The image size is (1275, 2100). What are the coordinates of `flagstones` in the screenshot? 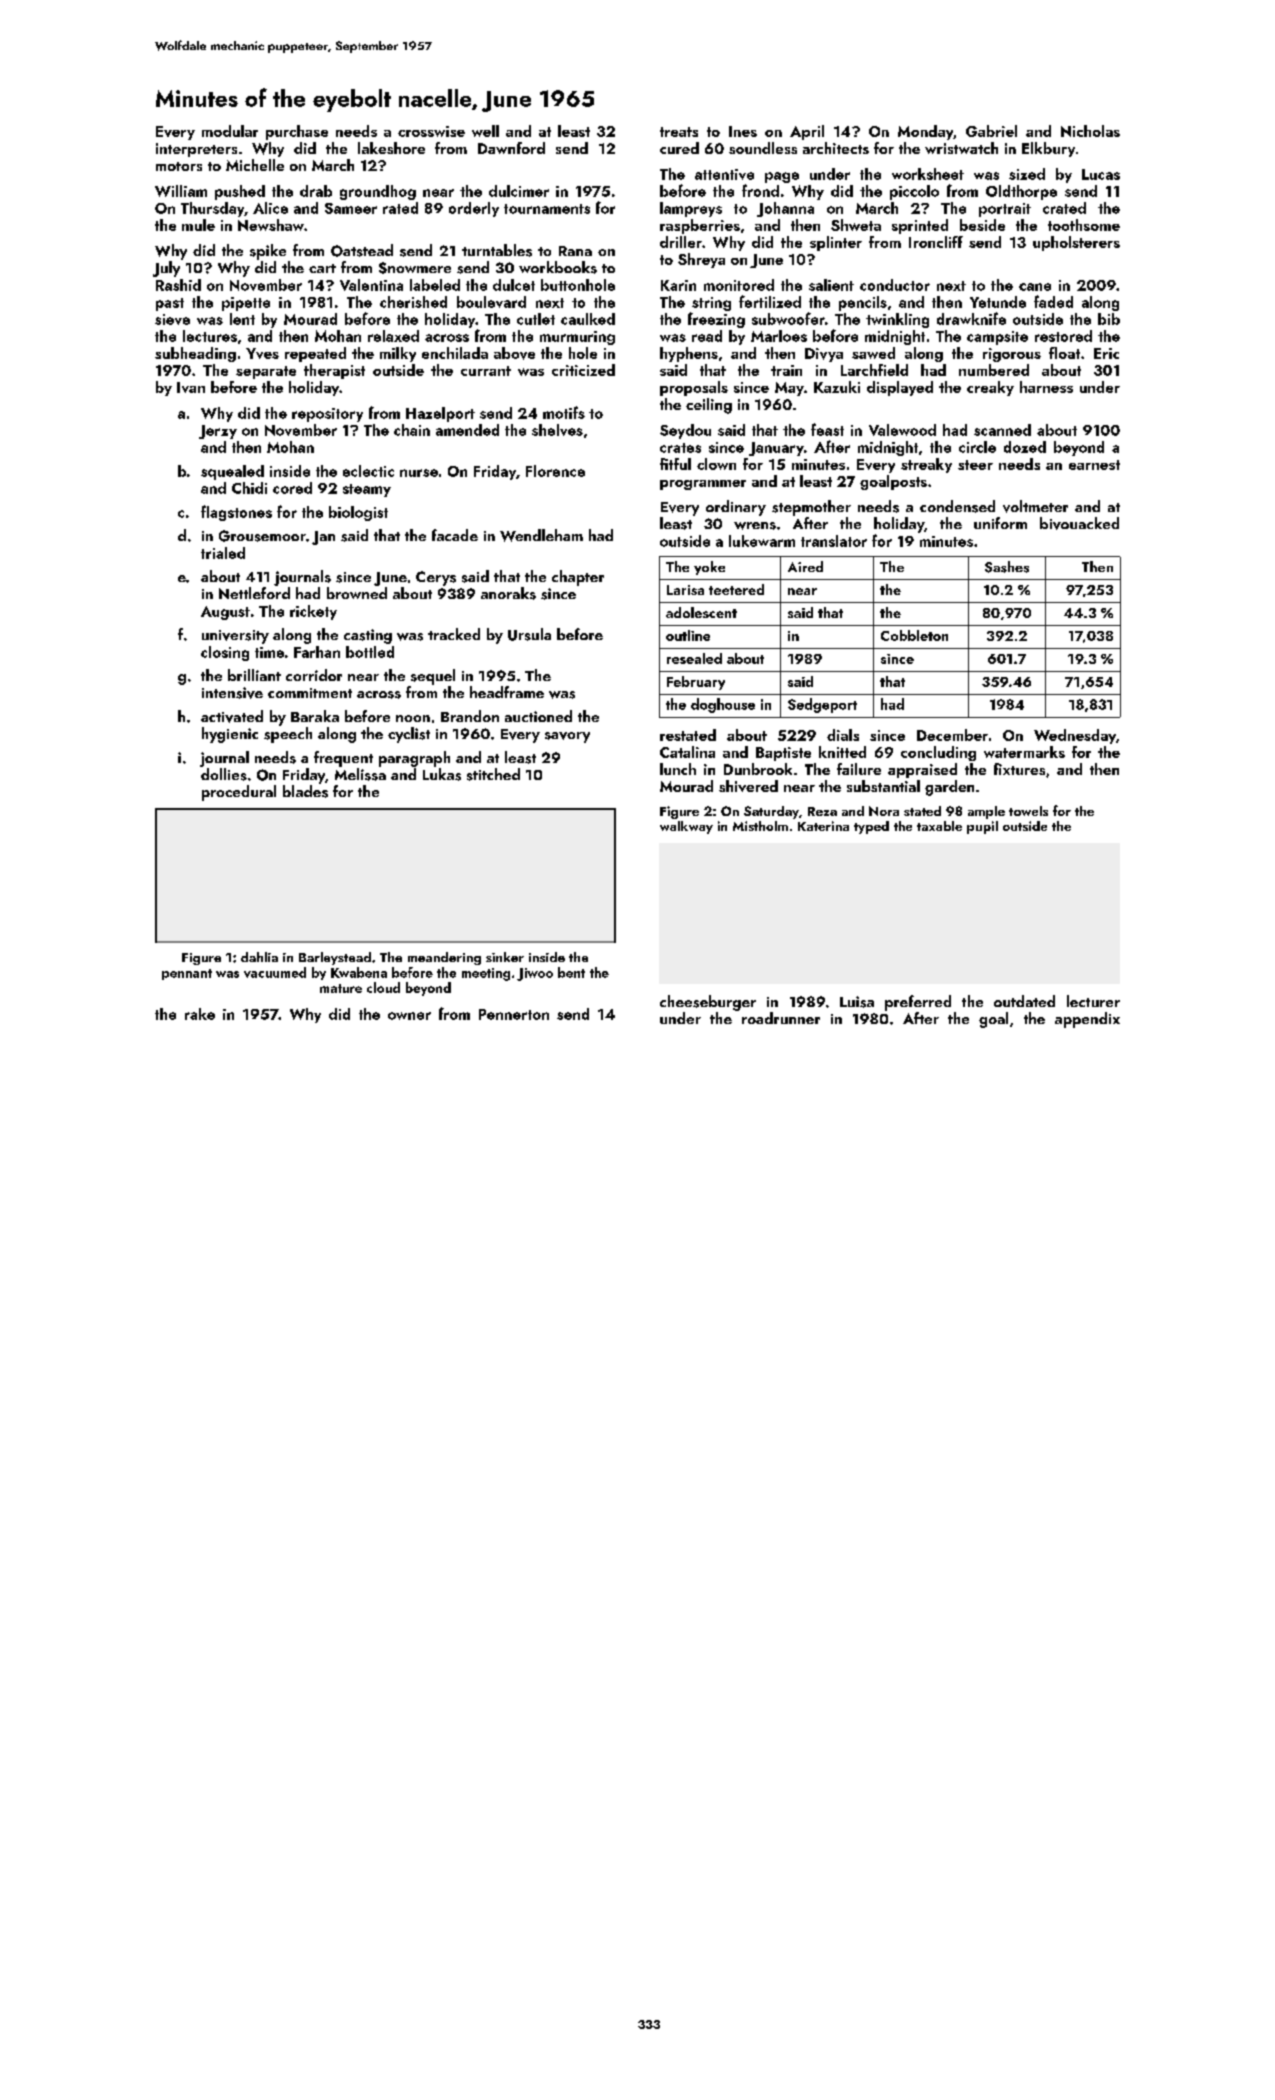 It's located at (236, 513).
